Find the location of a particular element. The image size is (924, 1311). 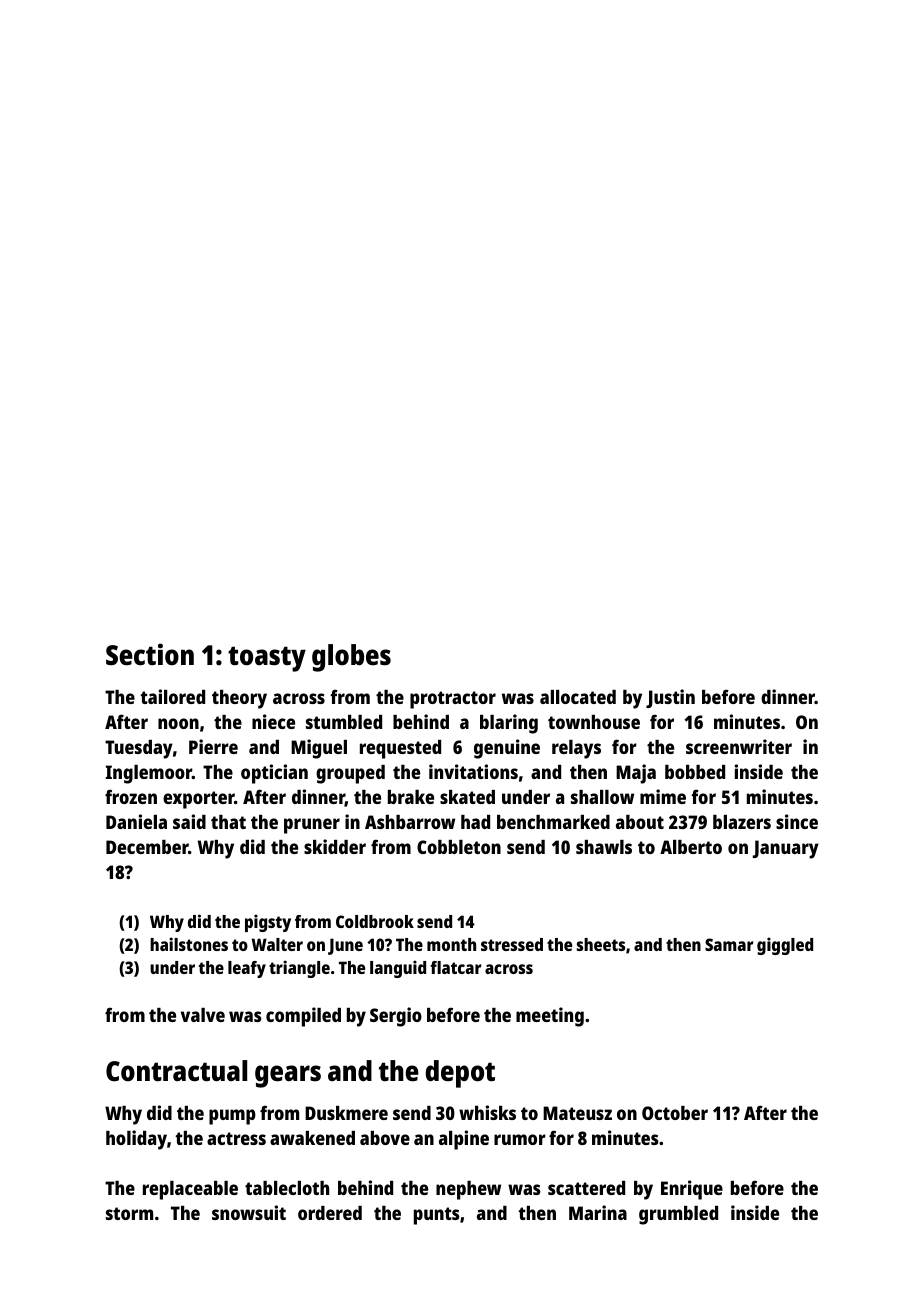

month is located at coordinates (451, 944).
